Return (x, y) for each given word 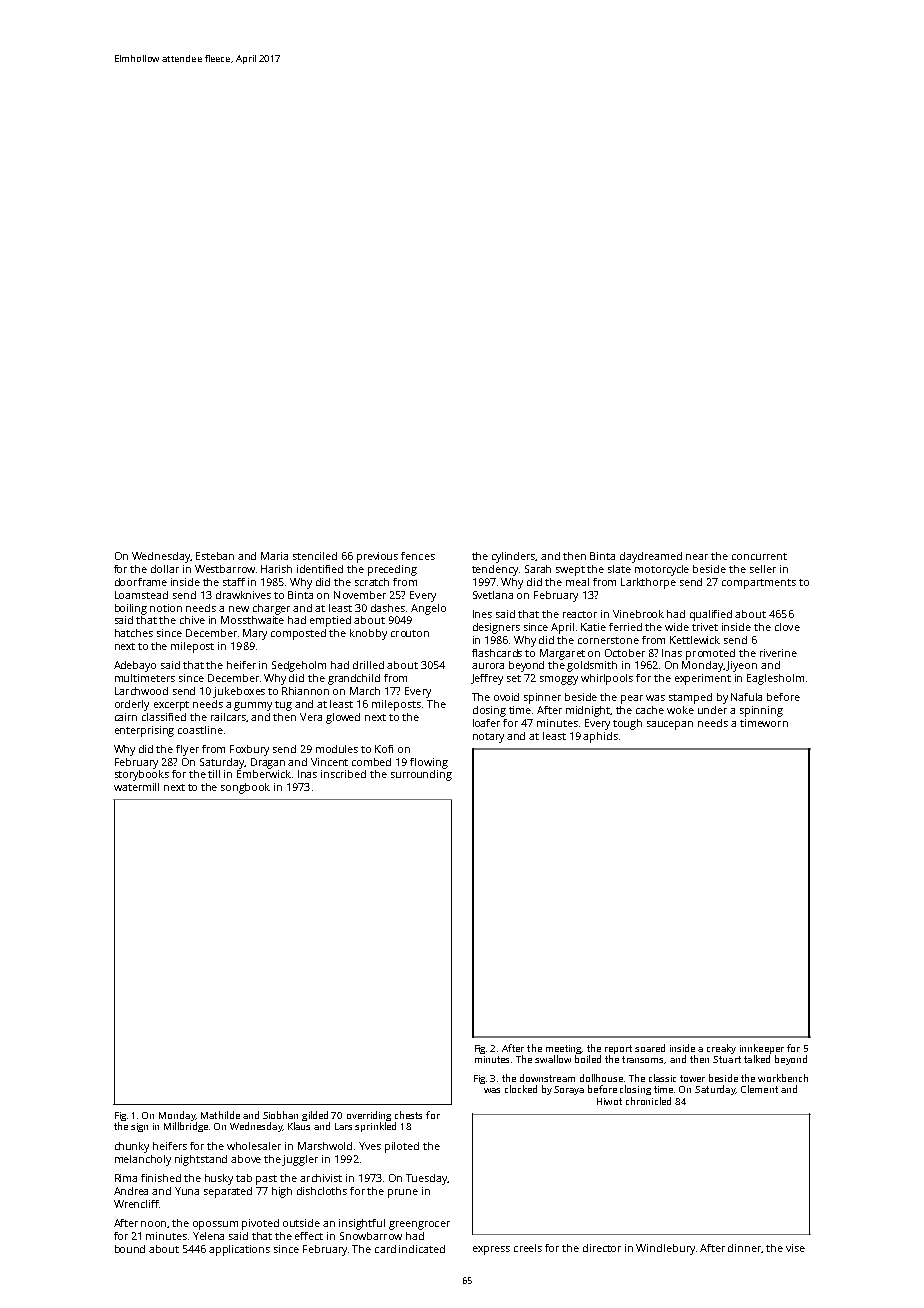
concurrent (759, 556)
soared (650, 1048)
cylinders (514, 557)
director (602, 1248)
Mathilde (220, 1115)
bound (130, 1249)
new (239, 609)
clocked (521, 1089)
